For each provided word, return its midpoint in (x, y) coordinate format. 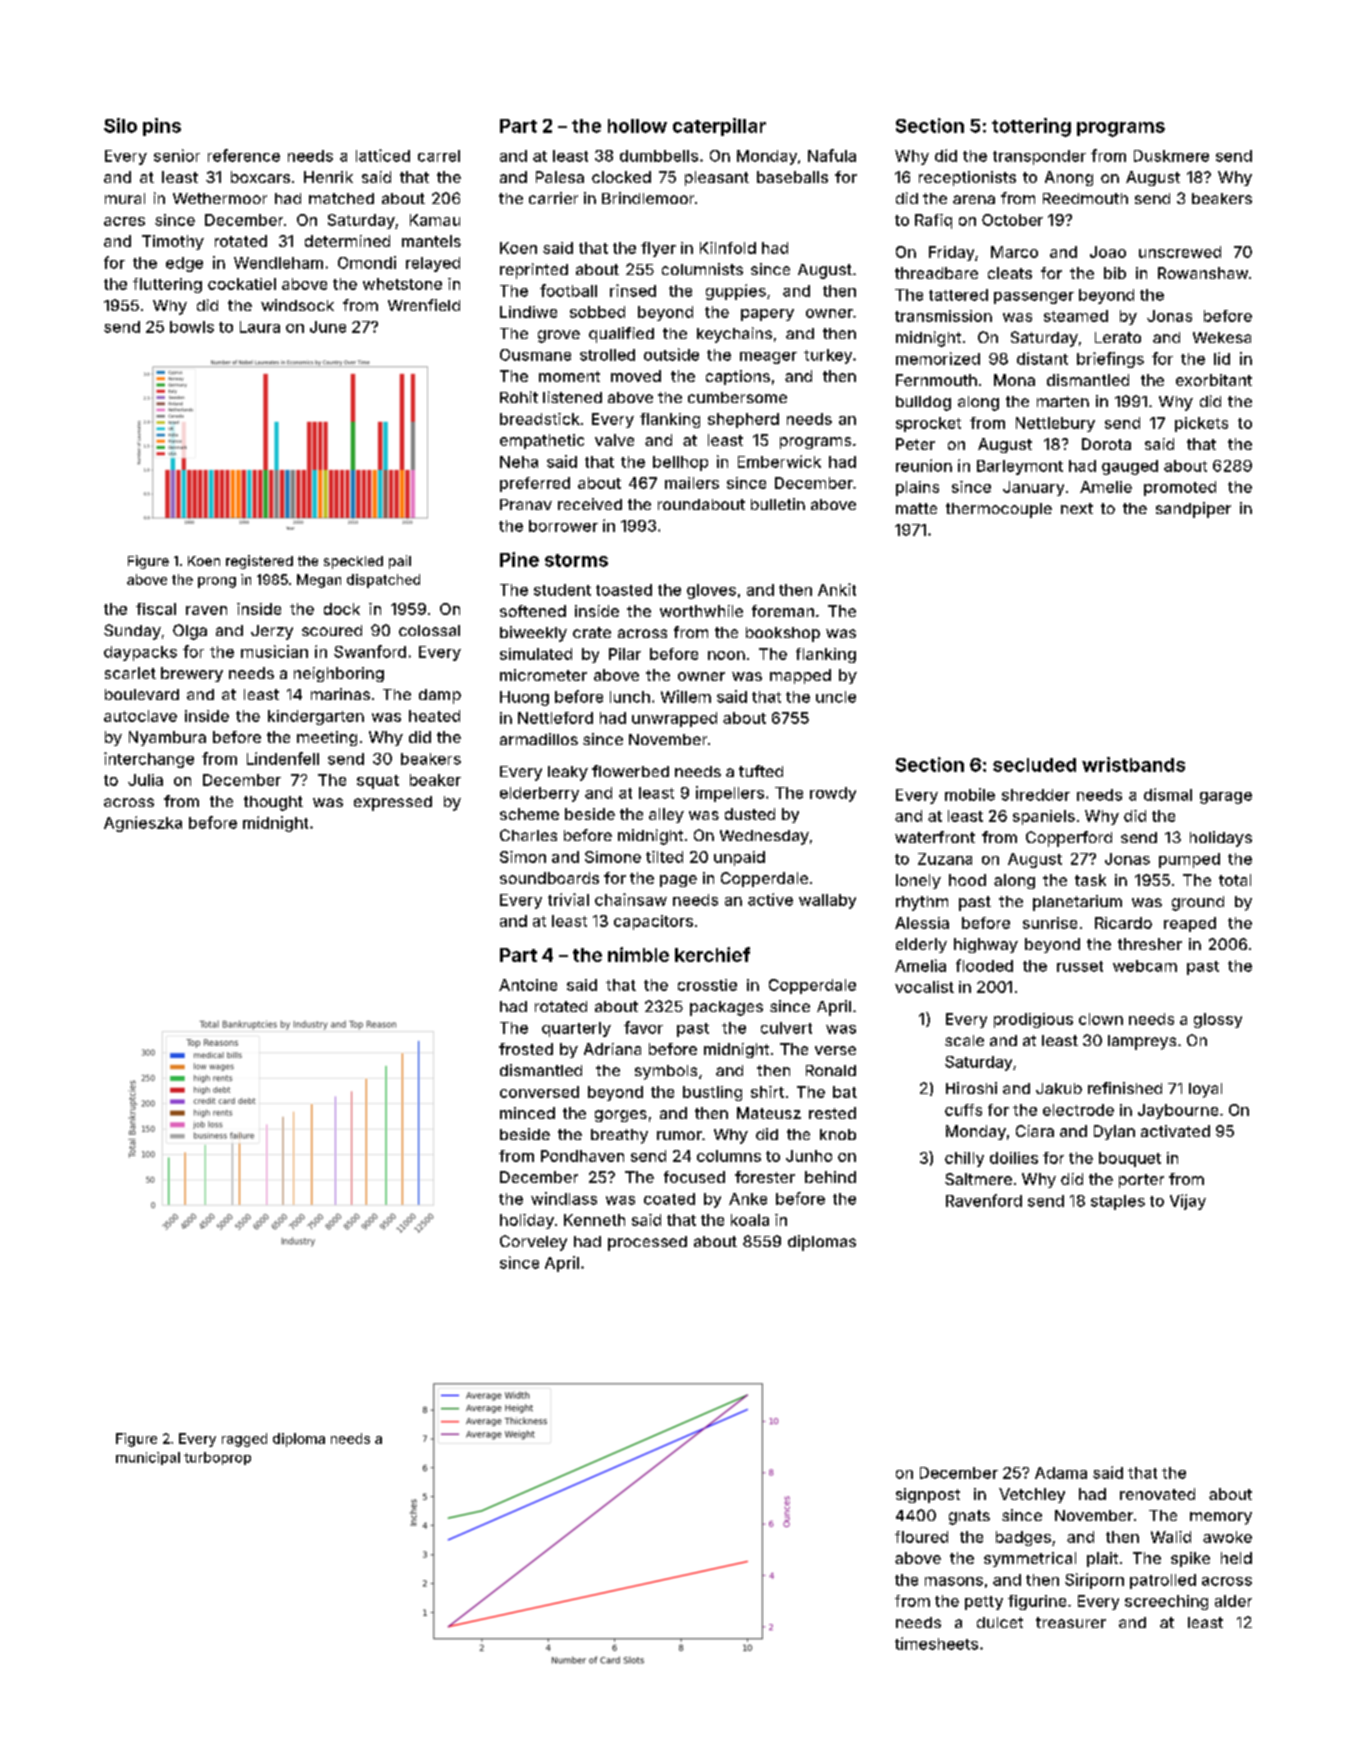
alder (1233, 1601)
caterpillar (719, 127)
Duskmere (1171, 156)
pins (162, 127)
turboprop (217, 1458)
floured (921, 1537)
